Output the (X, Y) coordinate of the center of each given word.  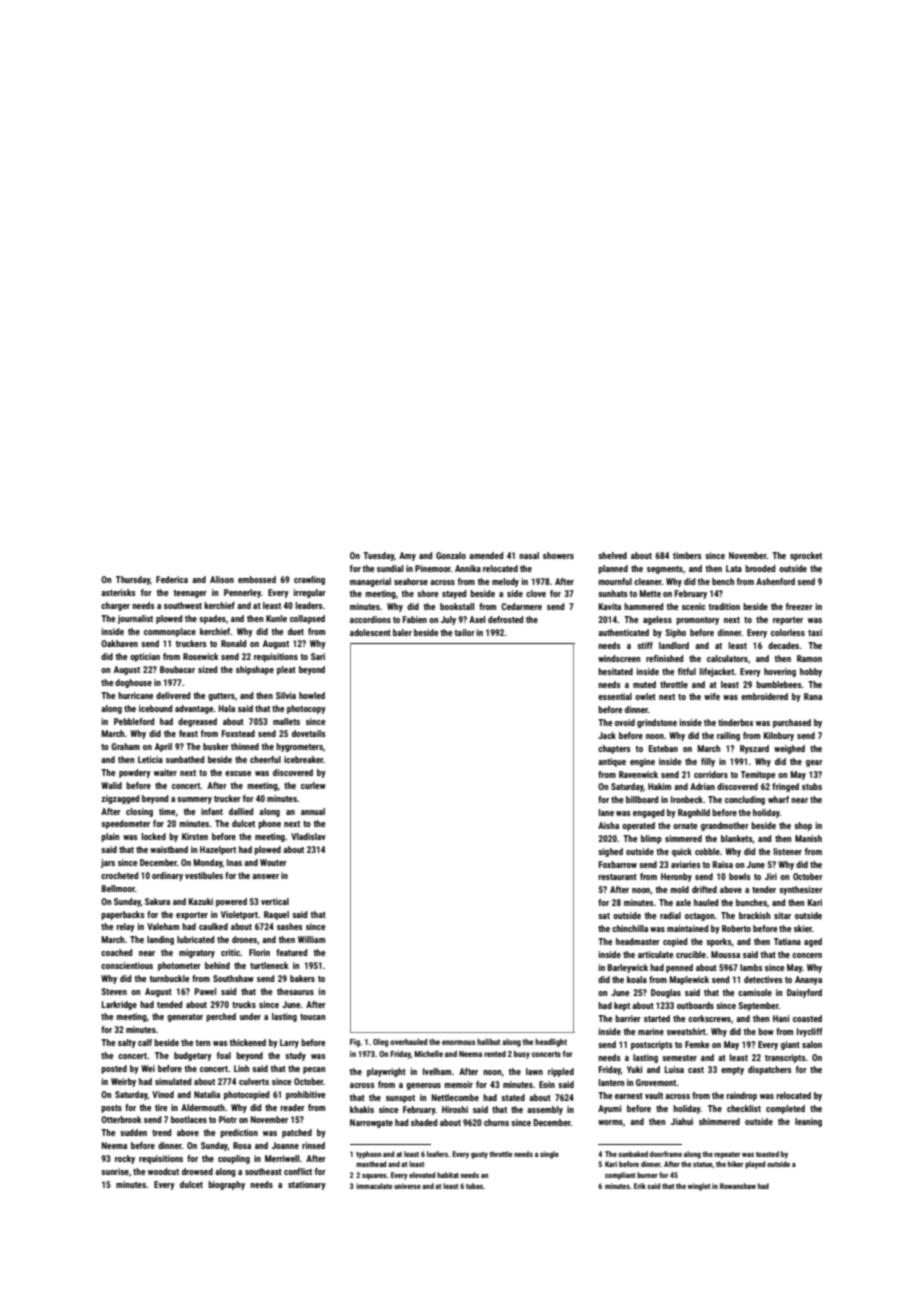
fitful (687, 671)
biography (226, 1185)
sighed (610, 852)
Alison (222, 579)
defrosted (505, 619)
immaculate (374, 1186)
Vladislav (308, 836)
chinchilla (630, 928)
